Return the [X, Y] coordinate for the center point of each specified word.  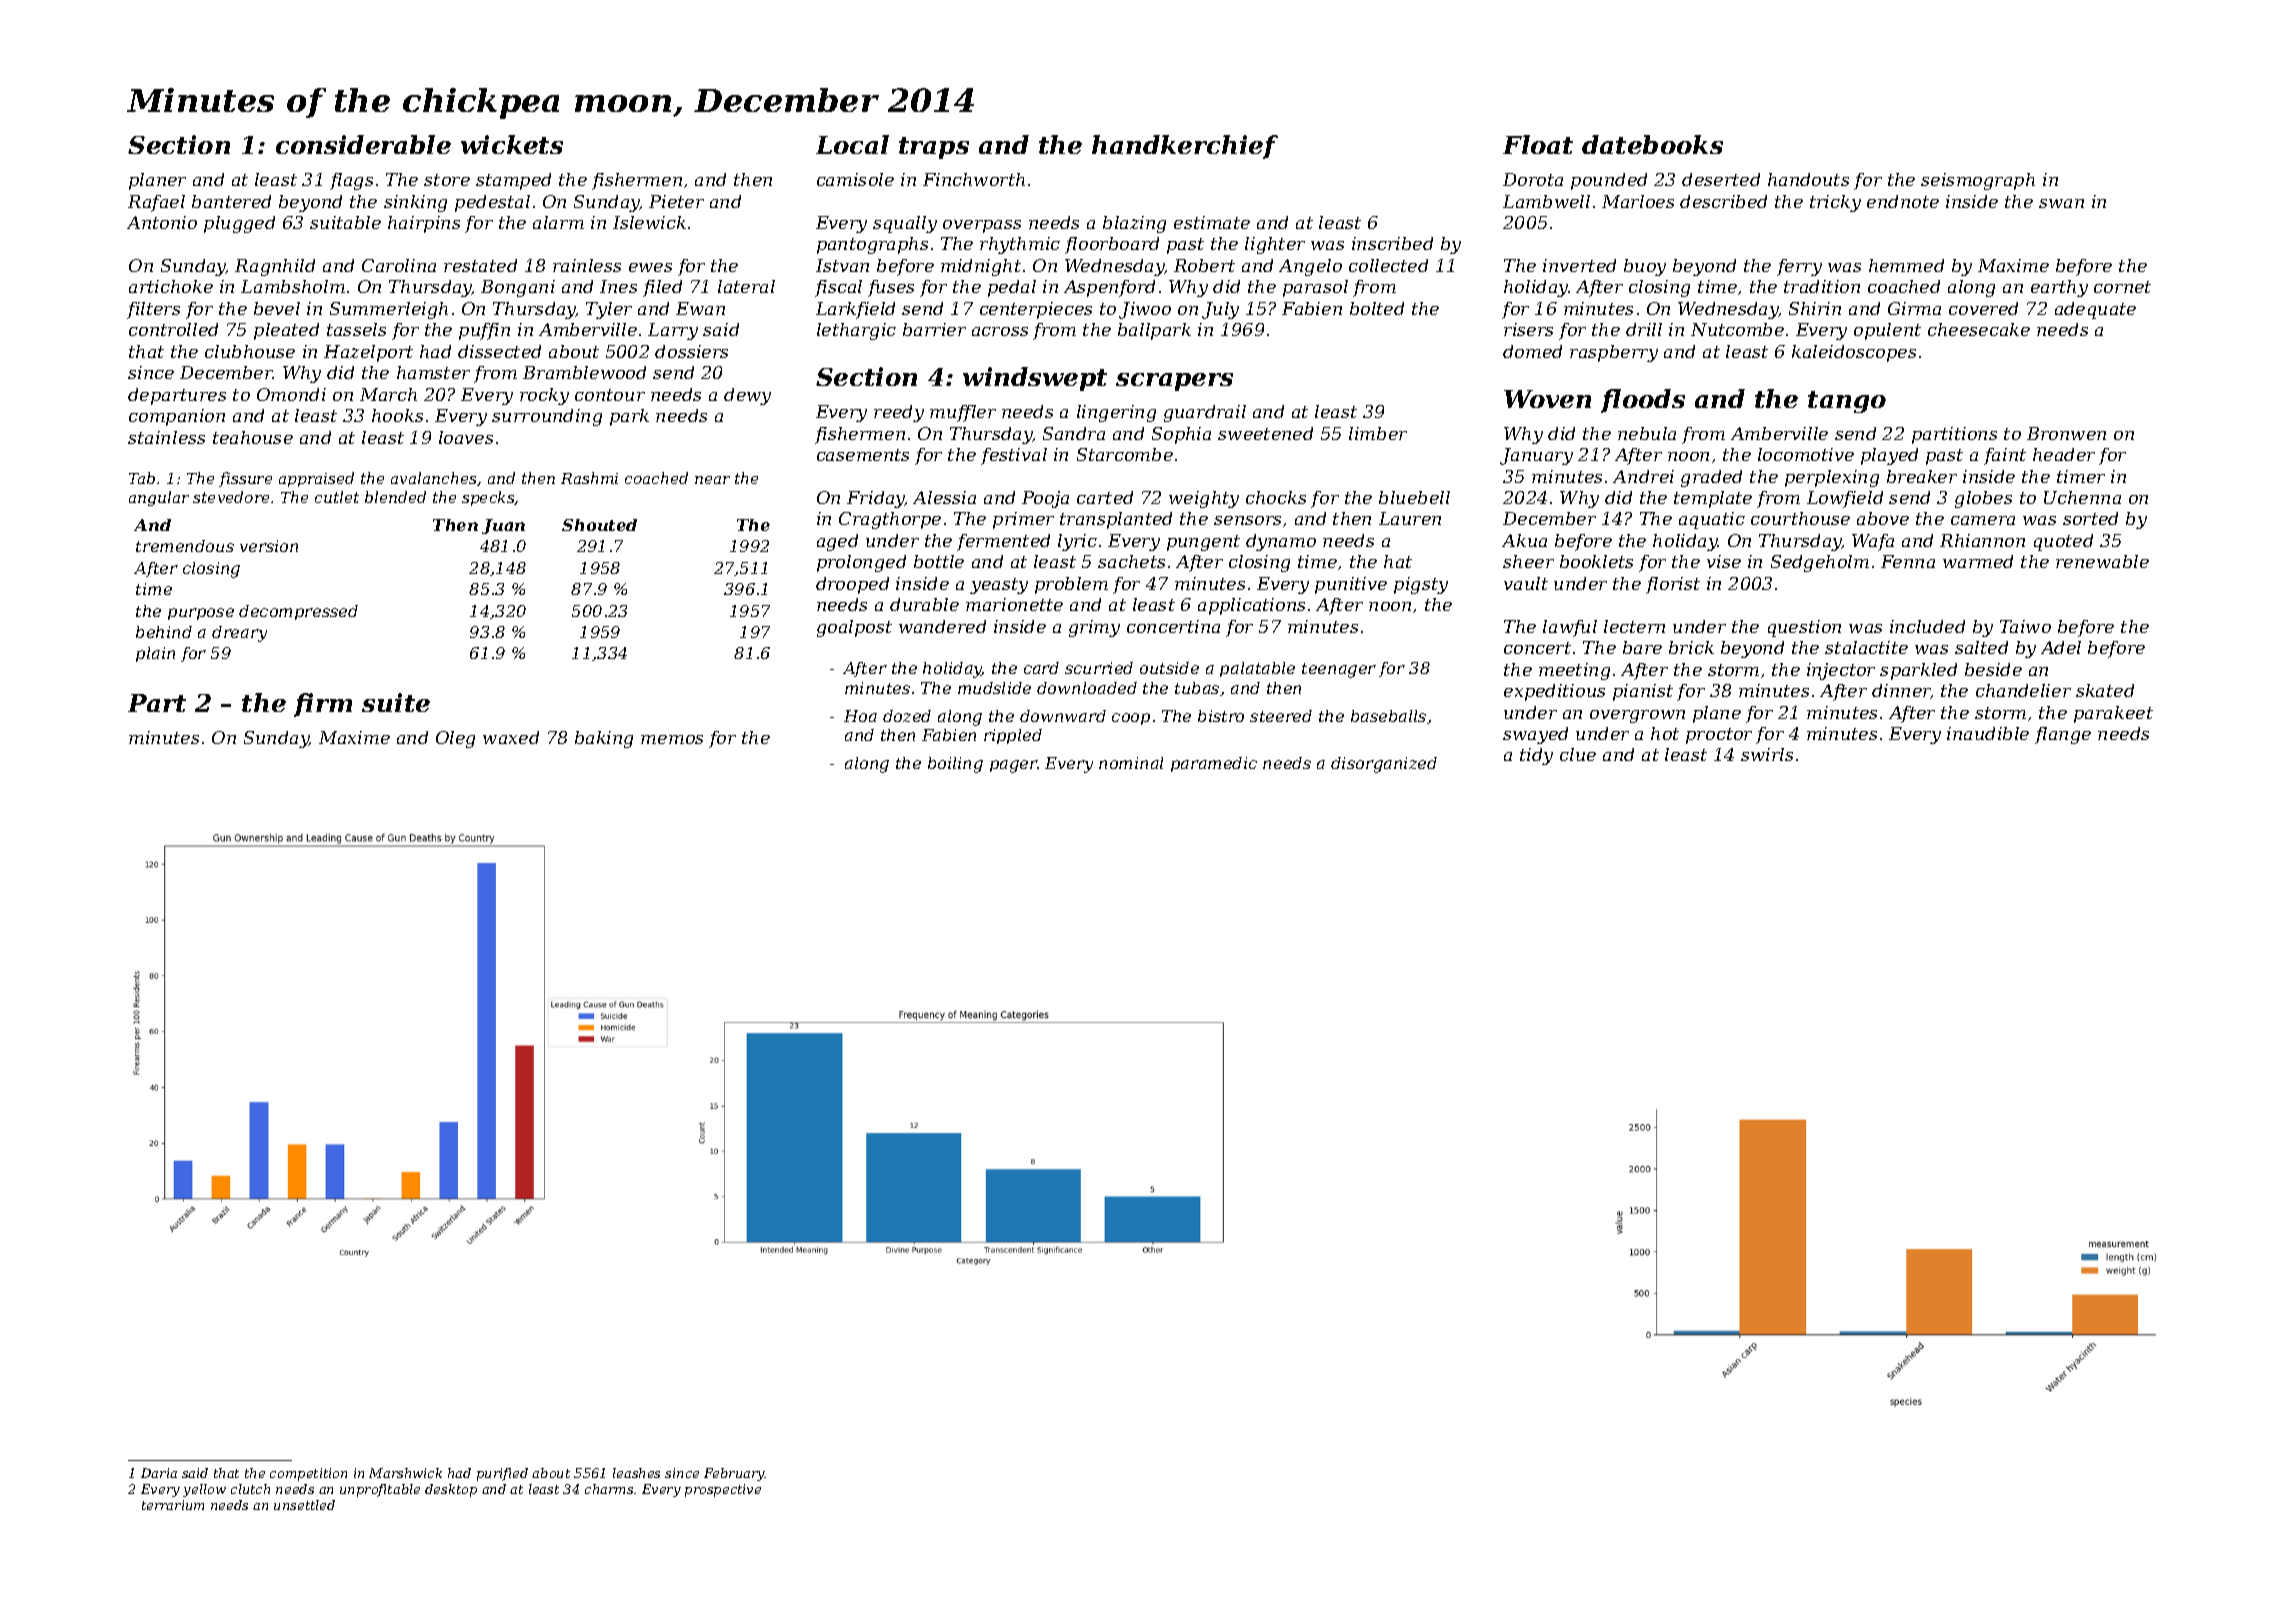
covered [1983, 308]
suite [396, 702]
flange [2063, 735]
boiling [955, 765]
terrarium [173, 1505]
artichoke [171, 286]
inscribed [1392, 243]
